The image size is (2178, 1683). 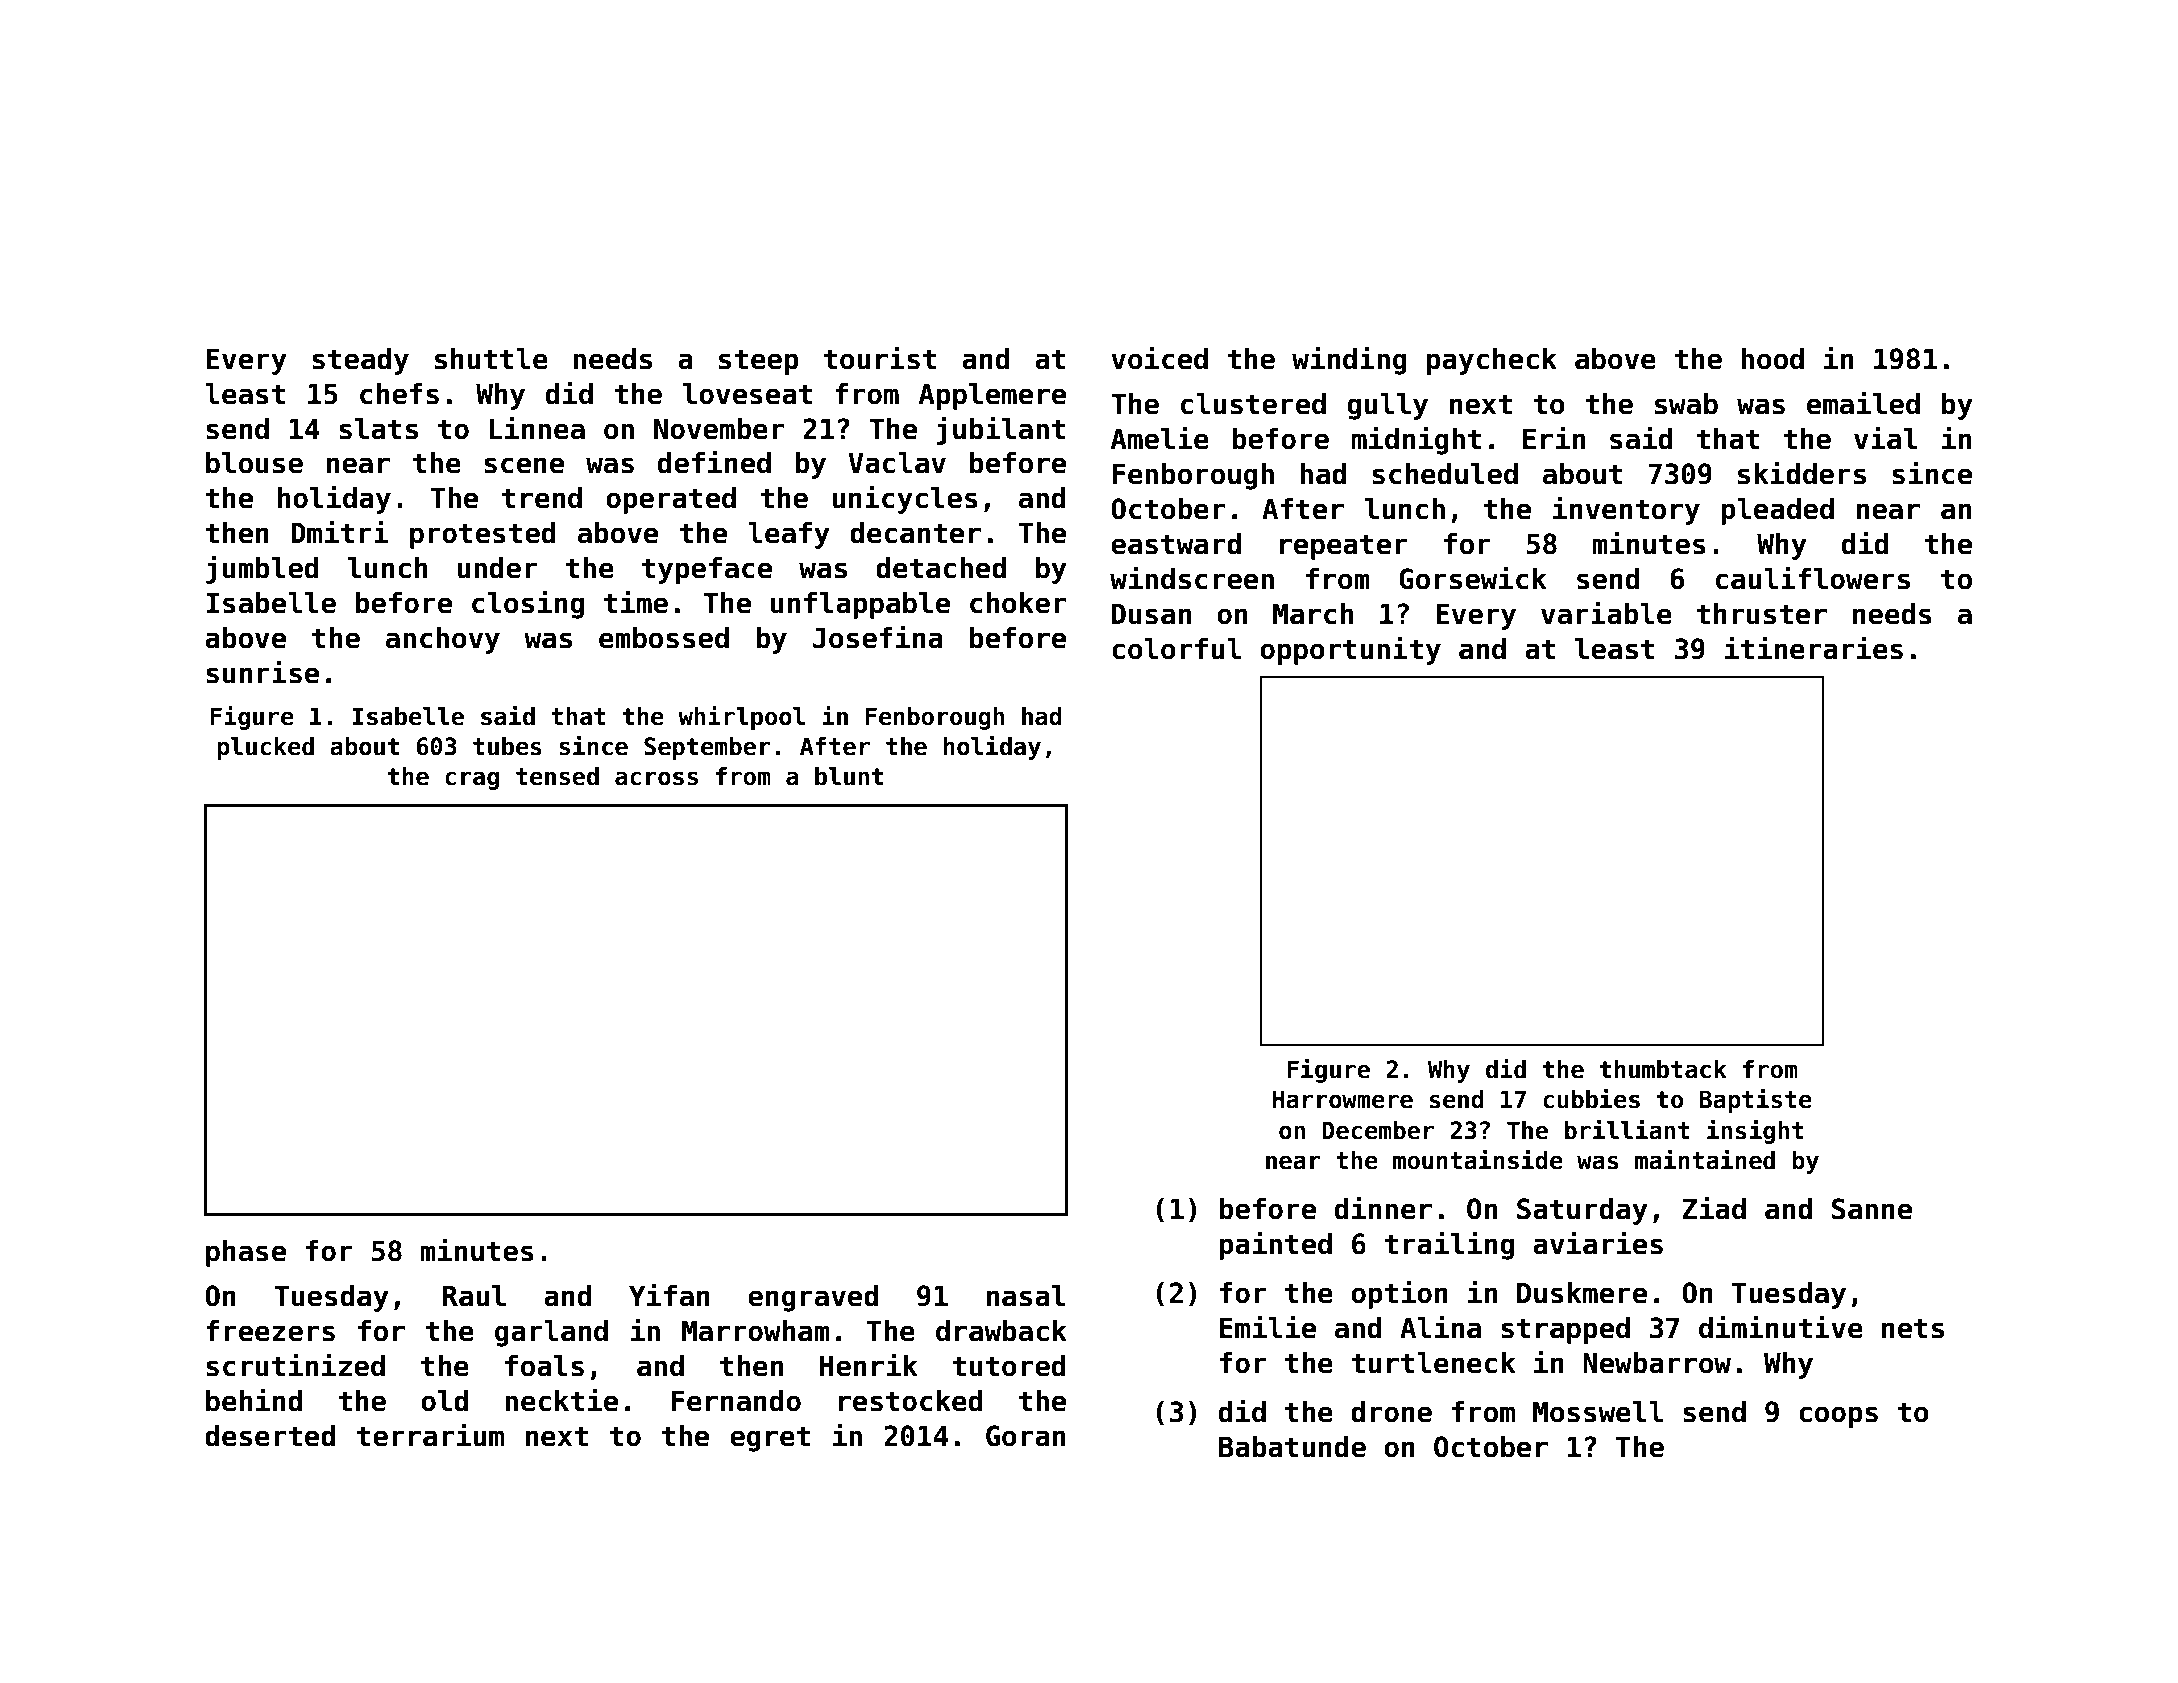 What do you see at coordinates (265, 748) in the screenshot?
I see `plucked` at bounding box center [265, 748].
